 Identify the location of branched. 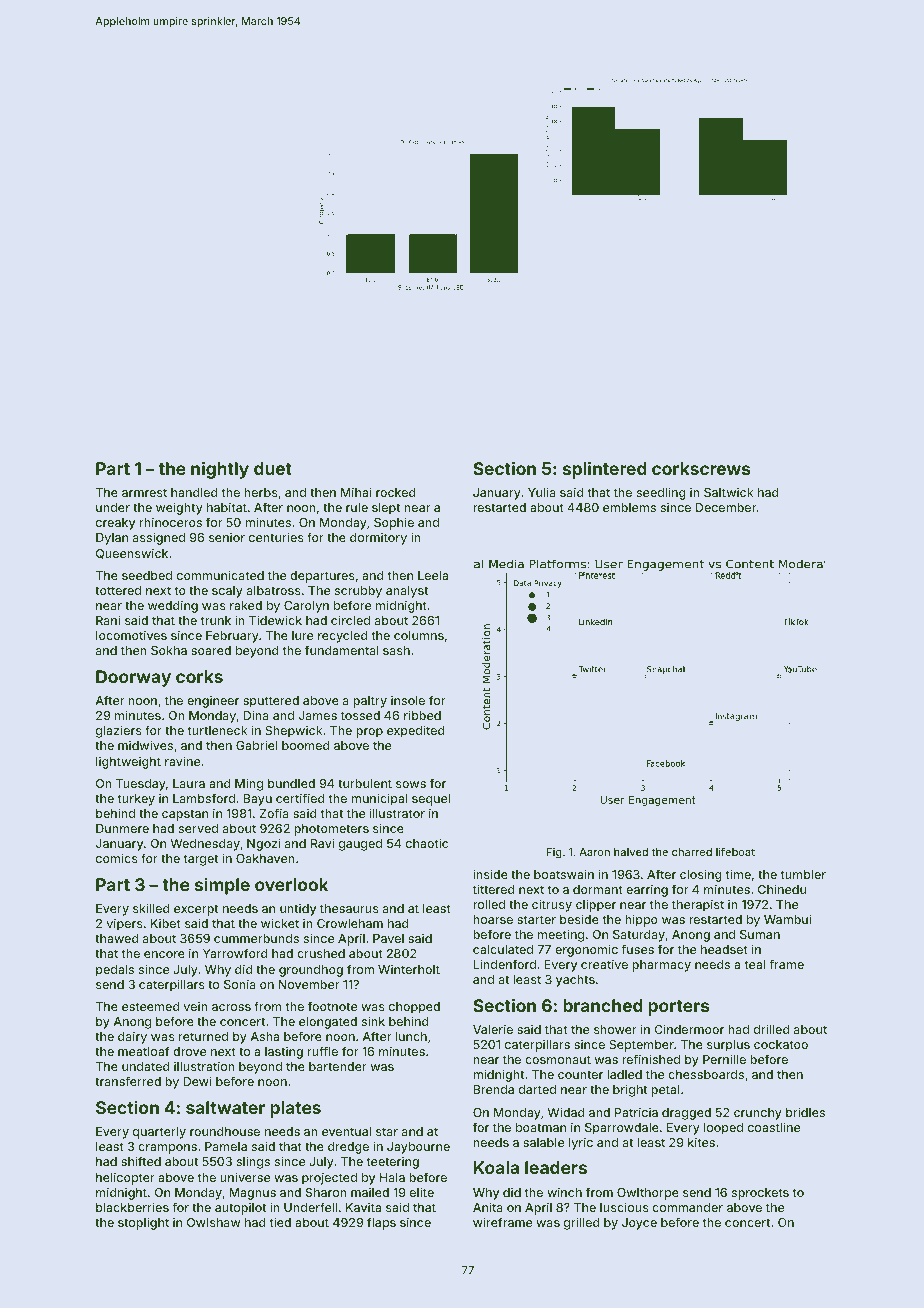
(603, 1005).
